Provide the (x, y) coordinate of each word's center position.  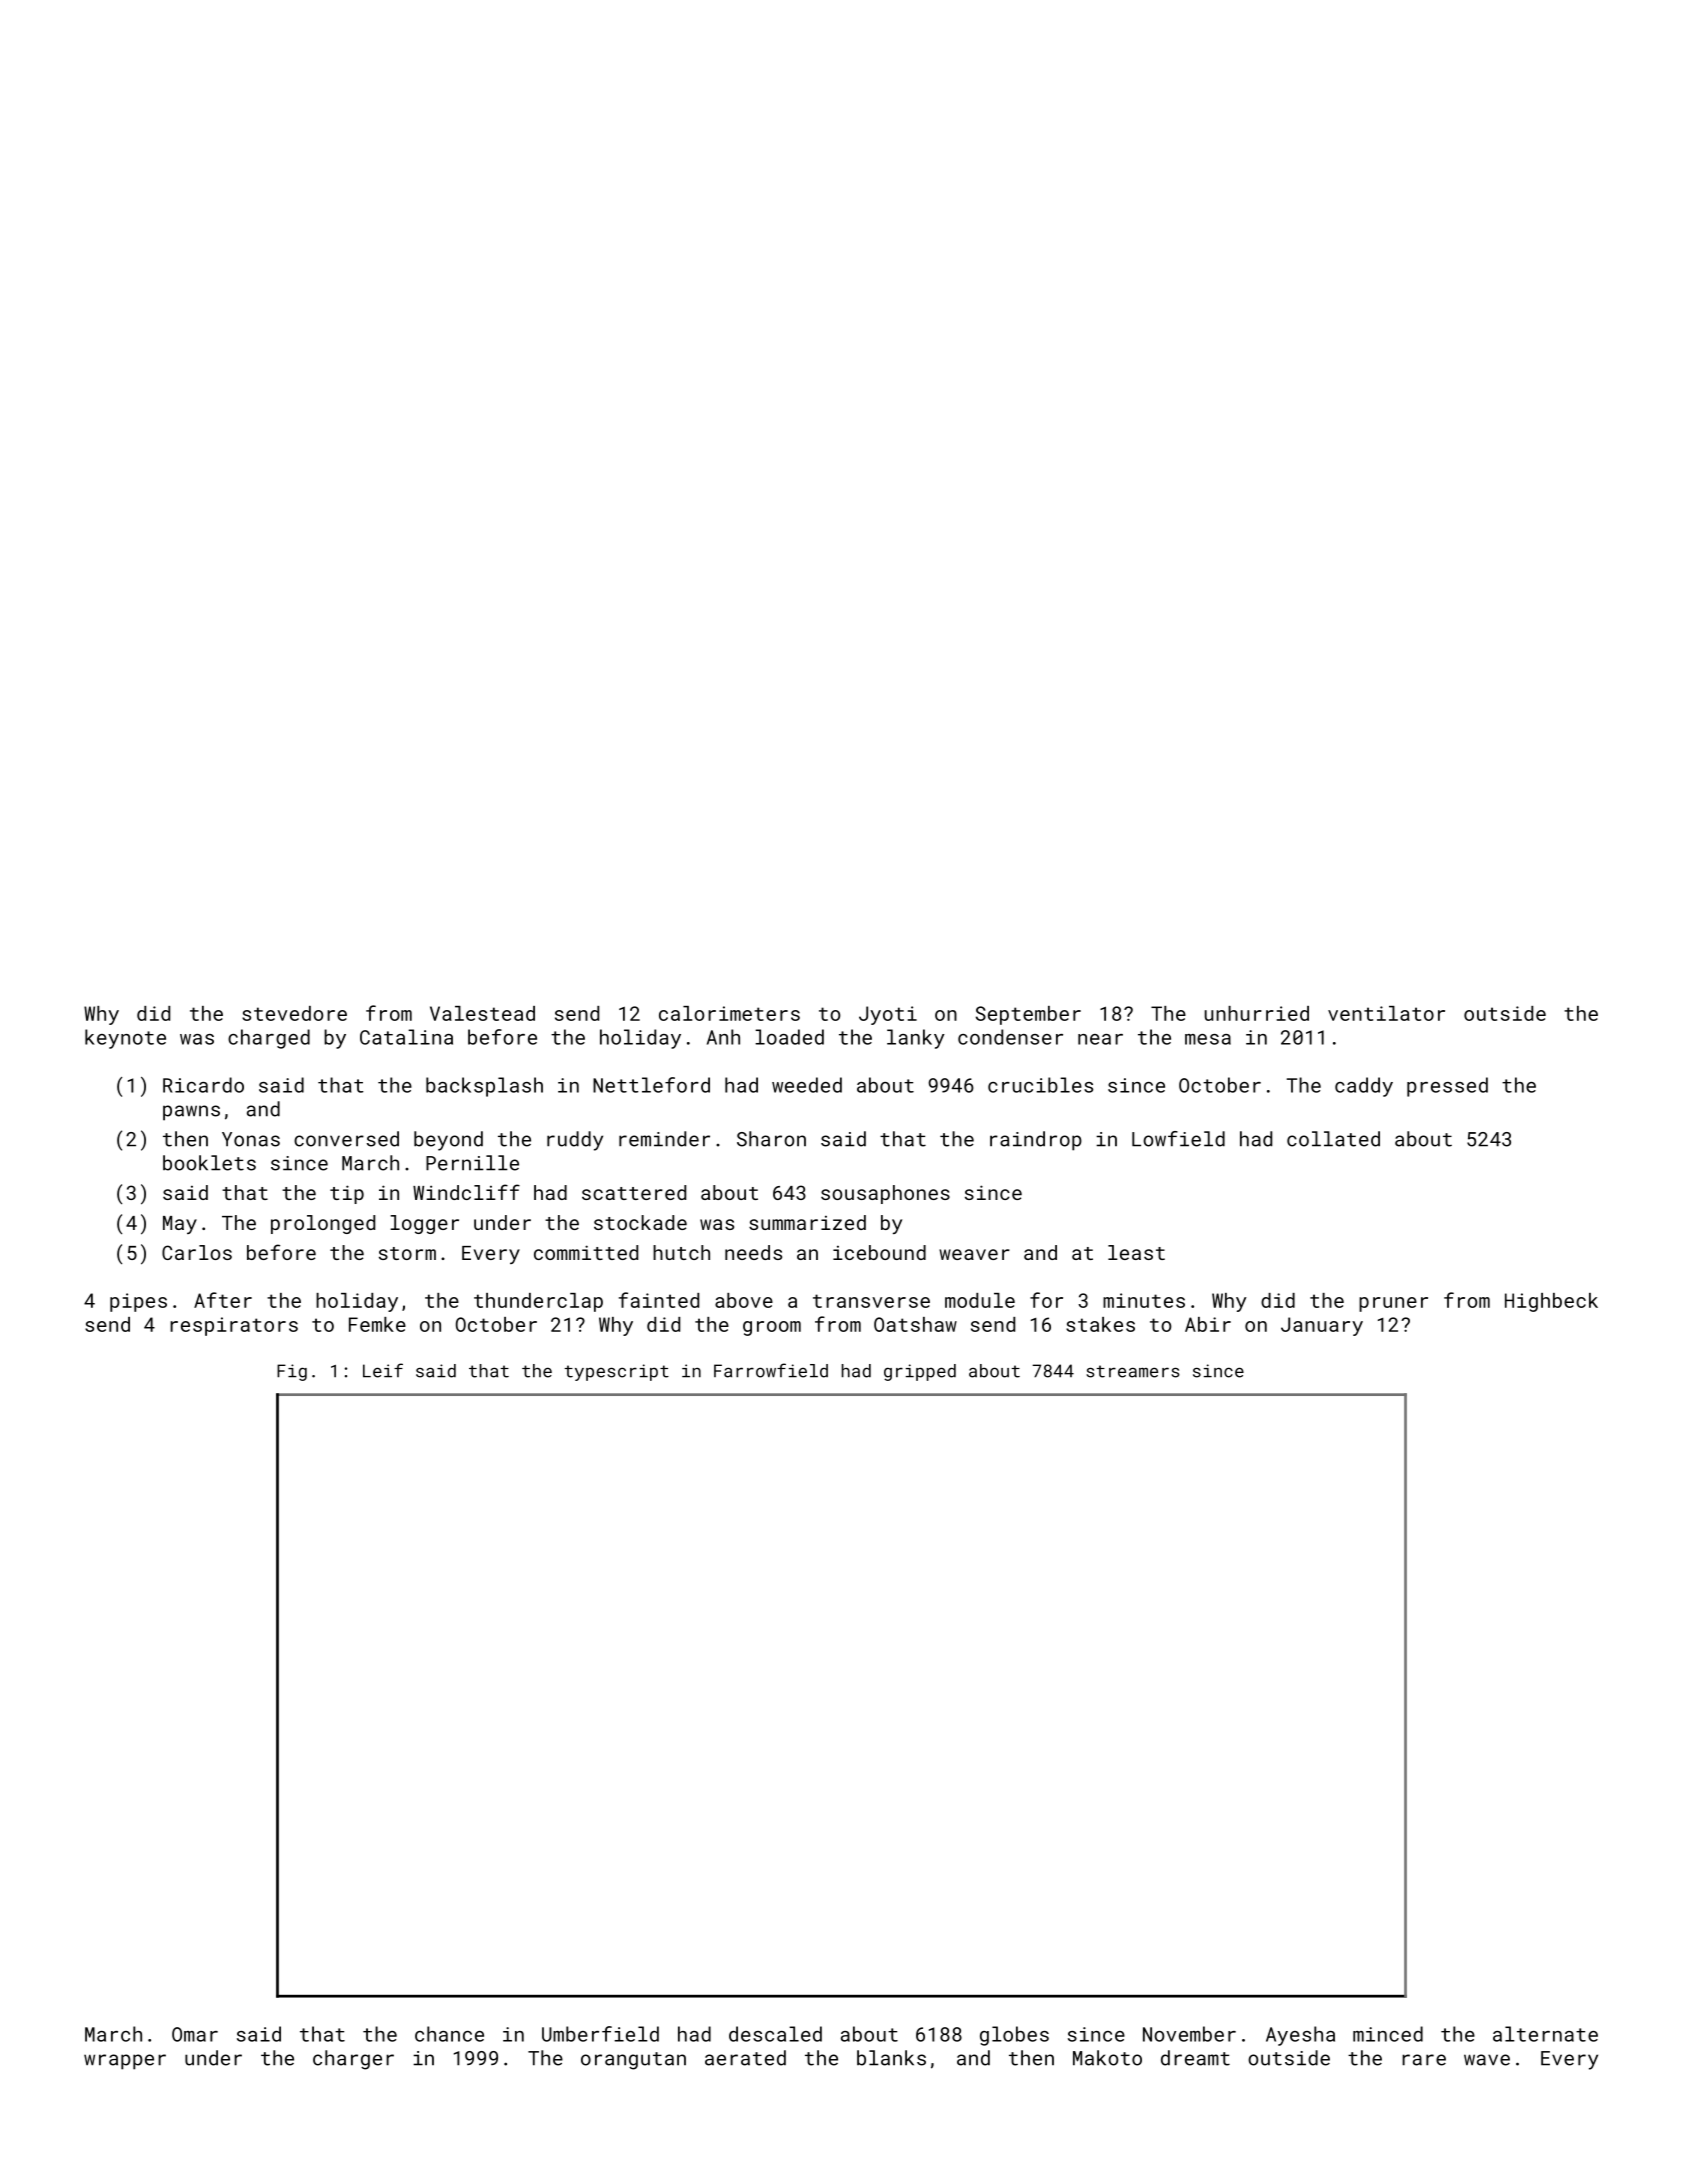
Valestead (482, 1013)
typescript (616, 1372)
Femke (377, 1324)
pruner (1393, 1304)
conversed (346, 1139)
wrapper (125, 2062)
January (1322, 1326)
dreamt (1195, 2058)
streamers (1133, 1371)
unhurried (1257, 1013)
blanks (891, 2058)
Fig (292, 1372)
